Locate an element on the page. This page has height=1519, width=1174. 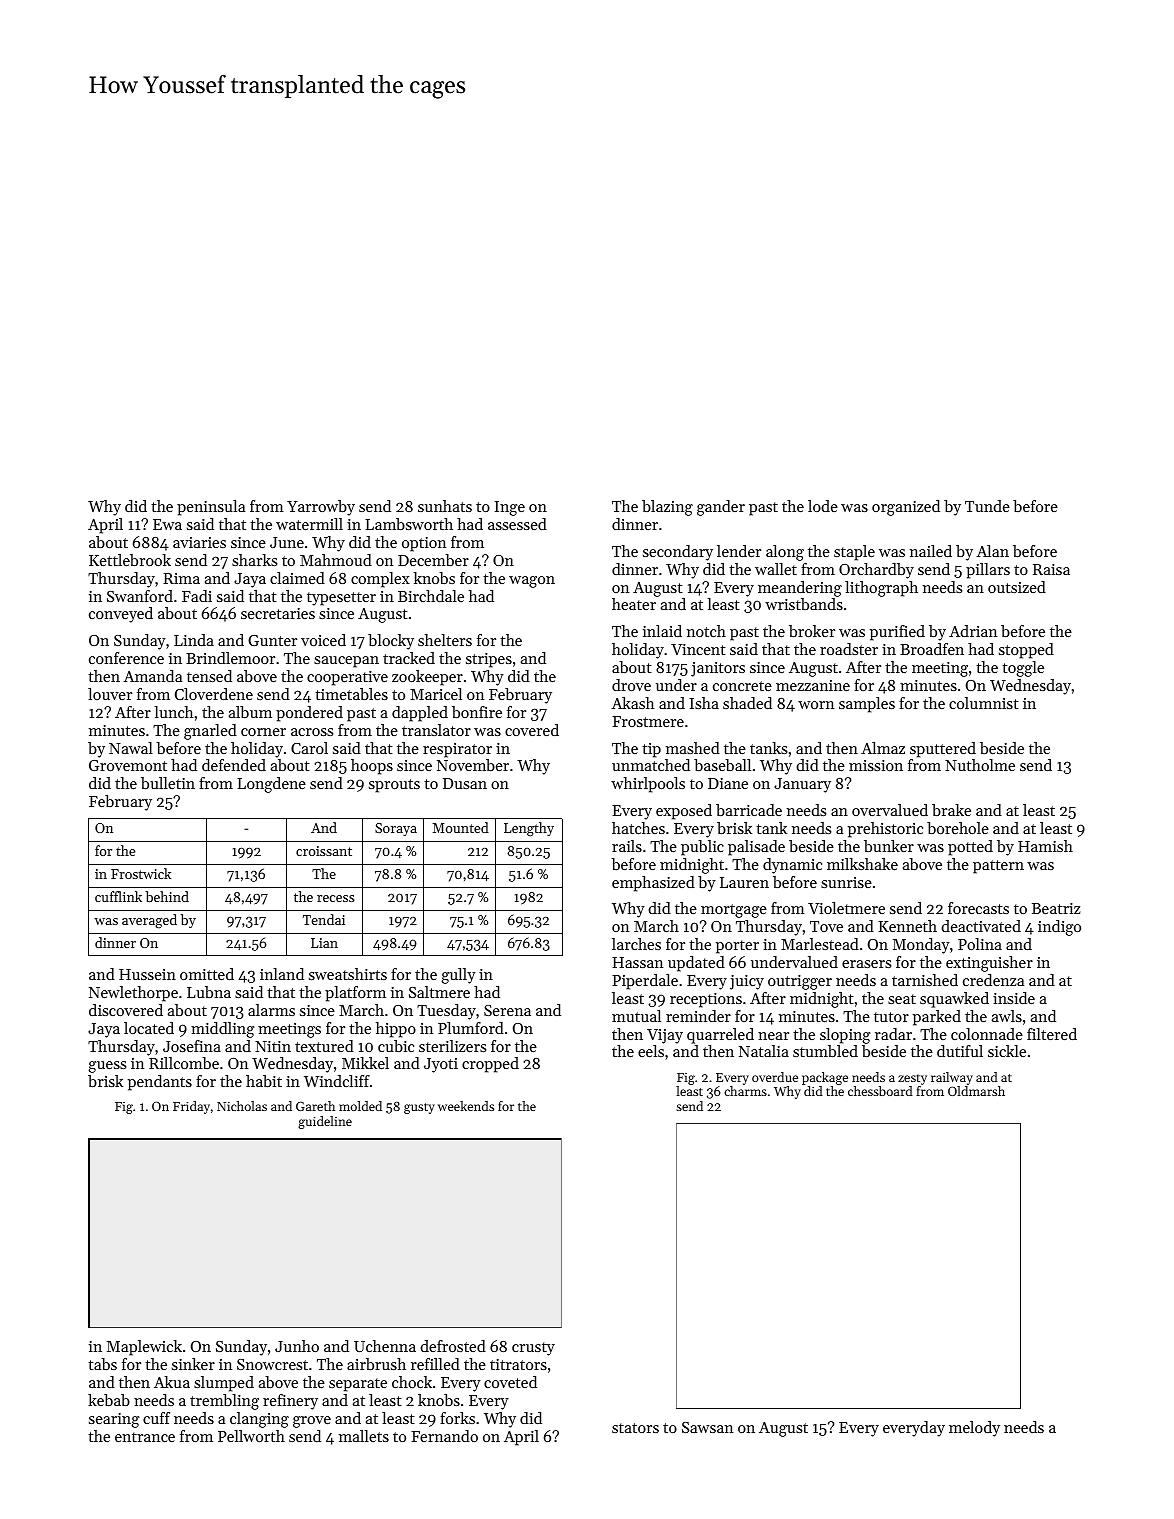
molded is located at coordinates (360, 1106).
